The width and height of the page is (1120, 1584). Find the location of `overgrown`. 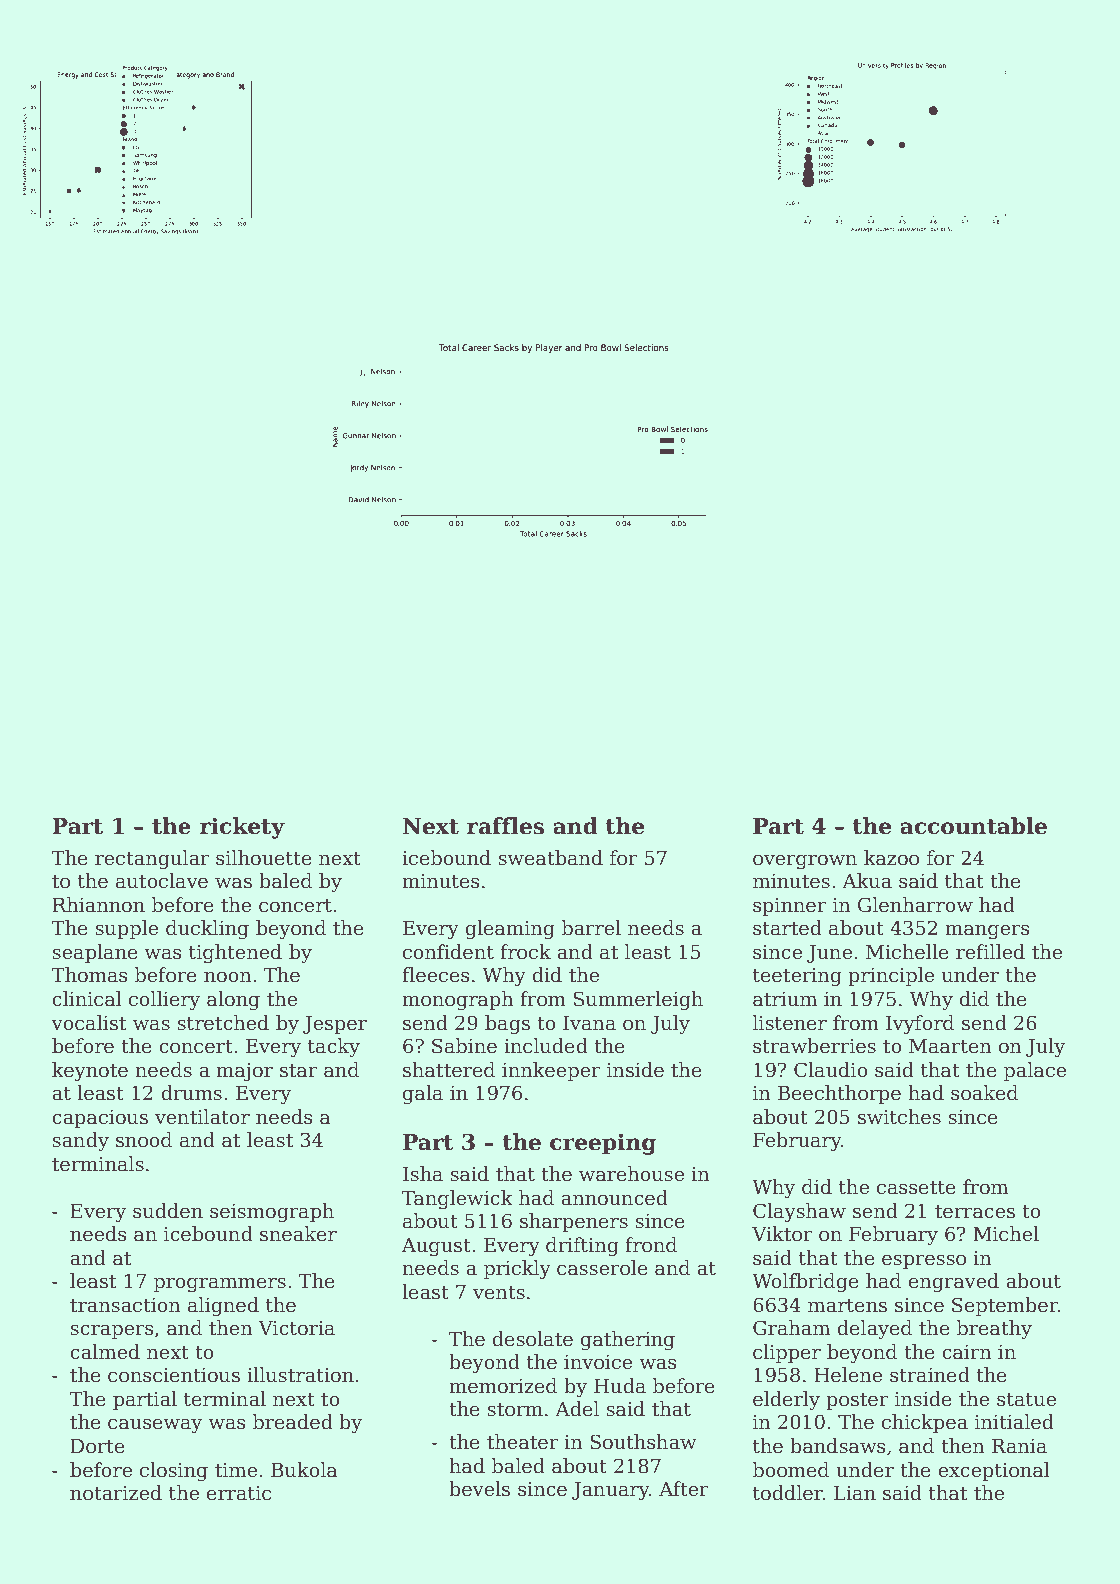

overgrown is located at coordinates (805, 862).
